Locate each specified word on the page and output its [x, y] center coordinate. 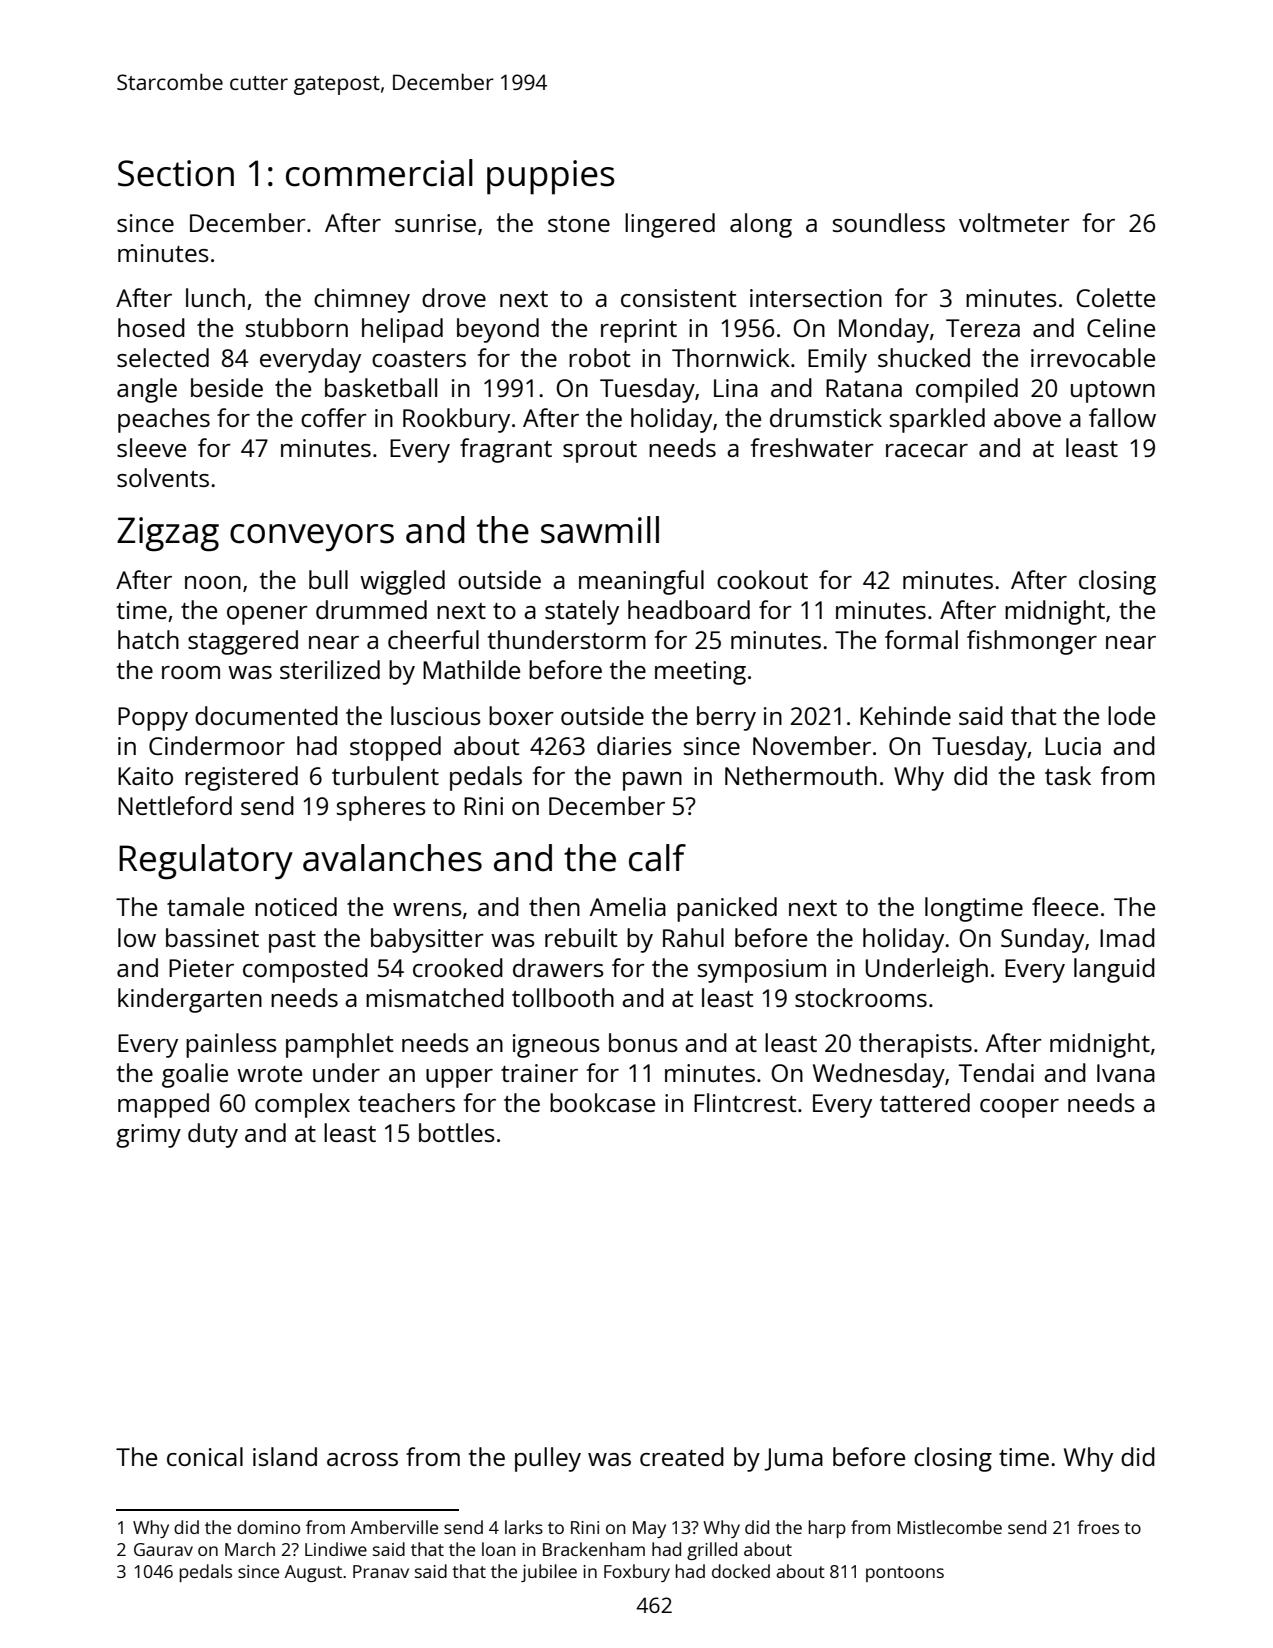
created [682, 1456]
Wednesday [879, 1075]
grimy [148, 1136]
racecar [927, 450]
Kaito [145, 776]
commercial [379, 173]
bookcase [602, 1102]
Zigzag [168, 534]
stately [582, 612]
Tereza [983, 328]
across [362, 1459]
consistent [678, 298]
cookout [762, 579]
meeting [700, 673]
